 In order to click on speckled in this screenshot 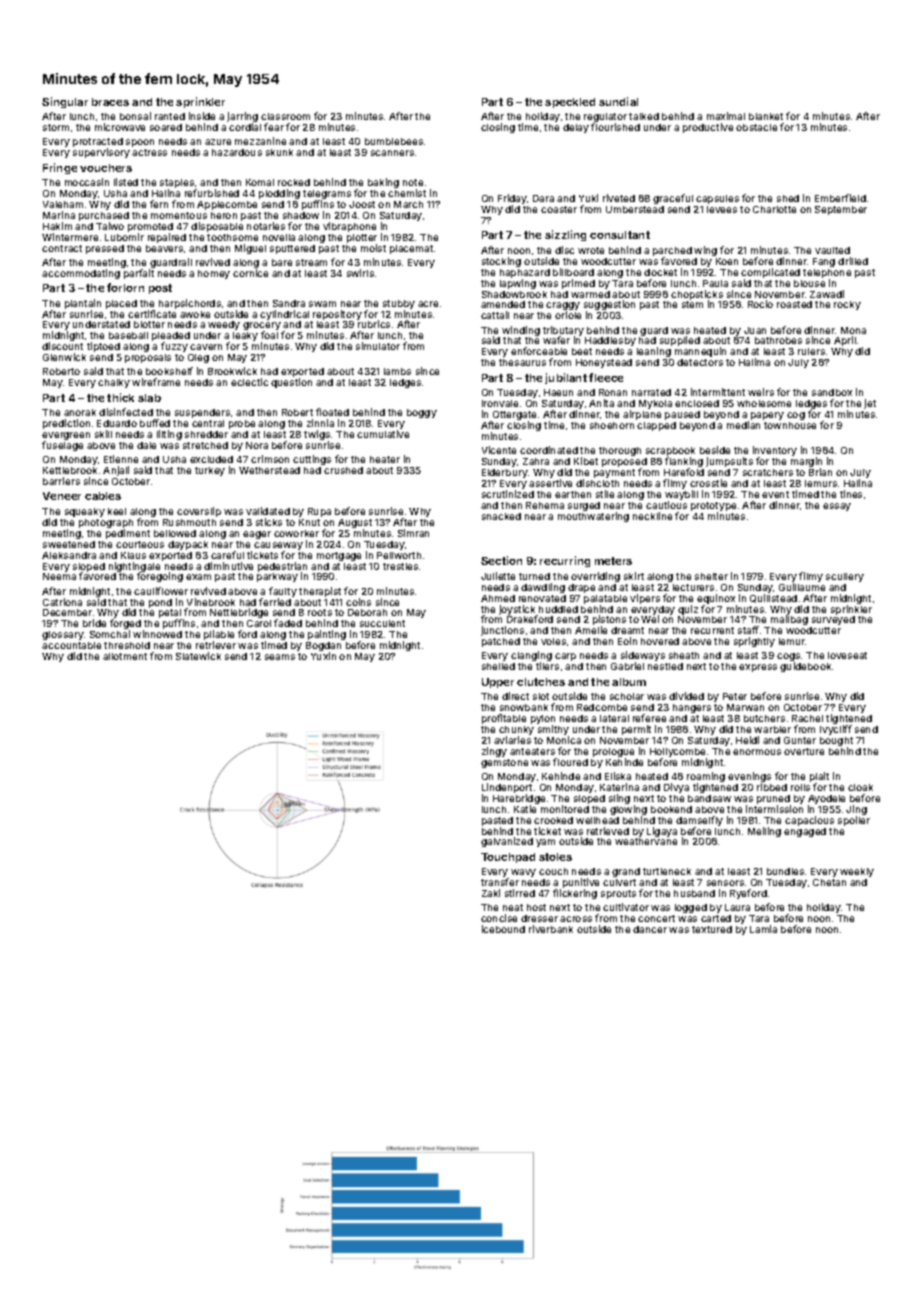, I will do `click(570, 103)`.
